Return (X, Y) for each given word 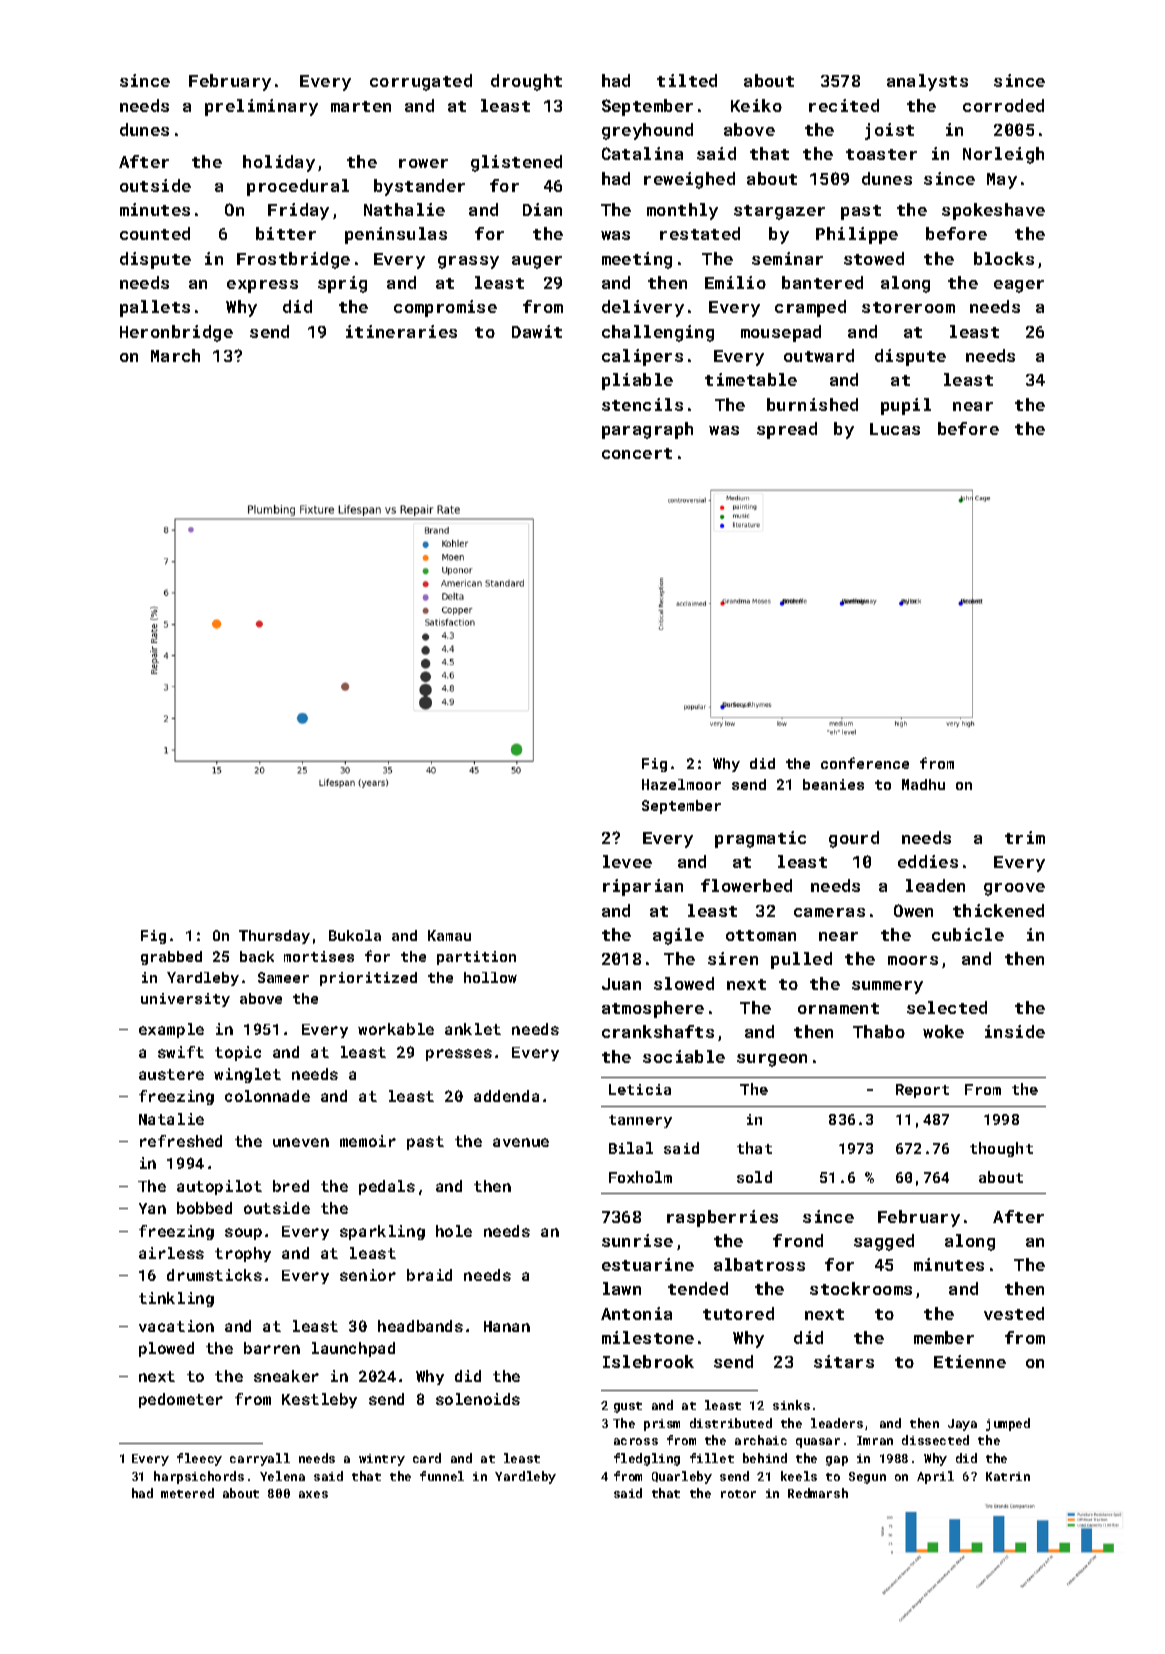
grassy (468, 262)
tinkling (176, 1299)
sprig (342, 284)
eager (1019, 286)
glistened (516, 163)
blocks (1004, 258)
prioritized (368, 979)
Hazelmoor (681, 784)
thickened (998, 910)
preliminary (261, 107)
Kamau (449, 935)
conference (865, 763)
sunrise (637, 1240)
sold (754, 1177)
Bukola (355, 935)
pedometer (181, 1400)
